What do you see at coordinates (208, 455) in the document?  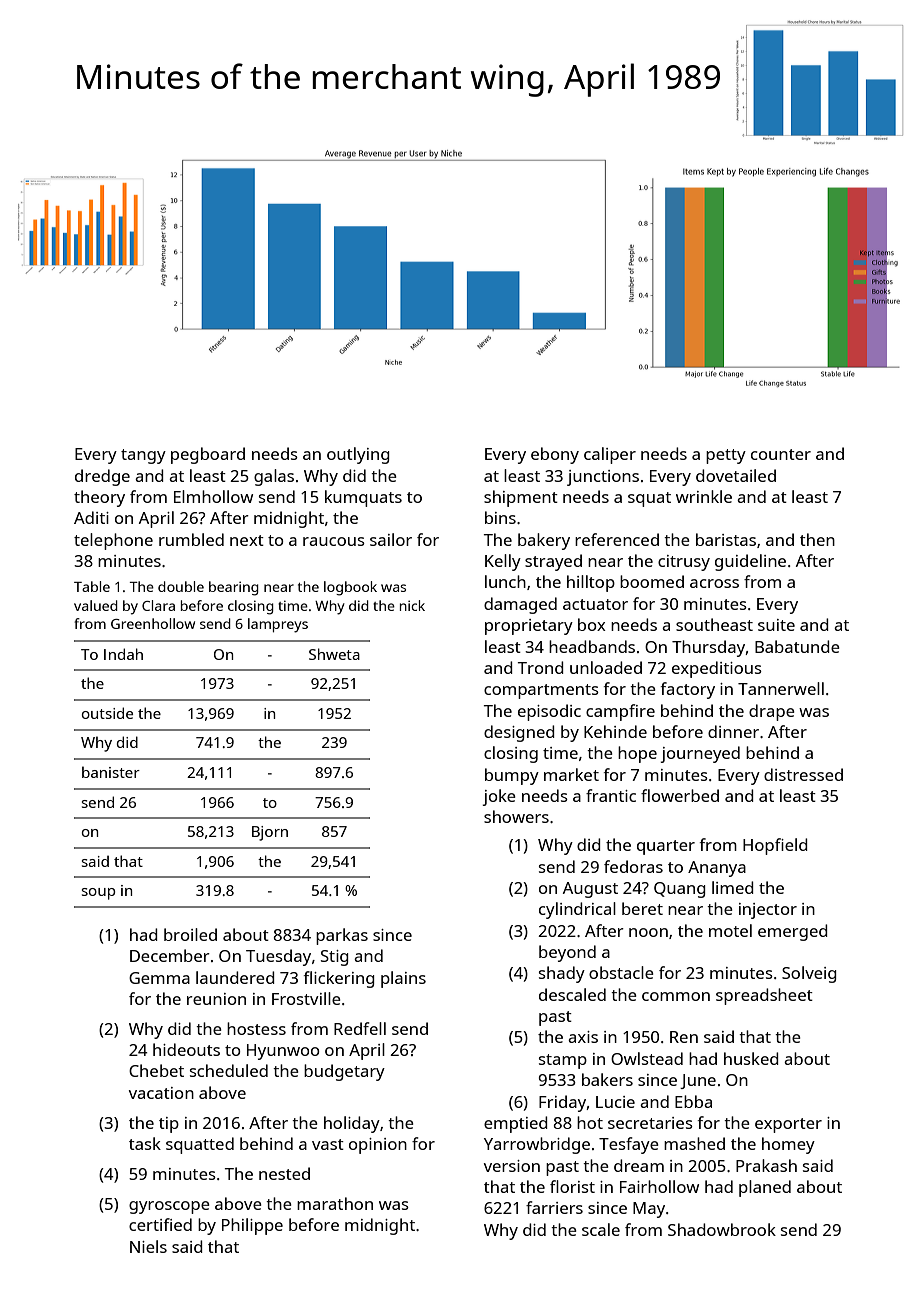 I see `pegboard` at bounding box center [208, 455].
